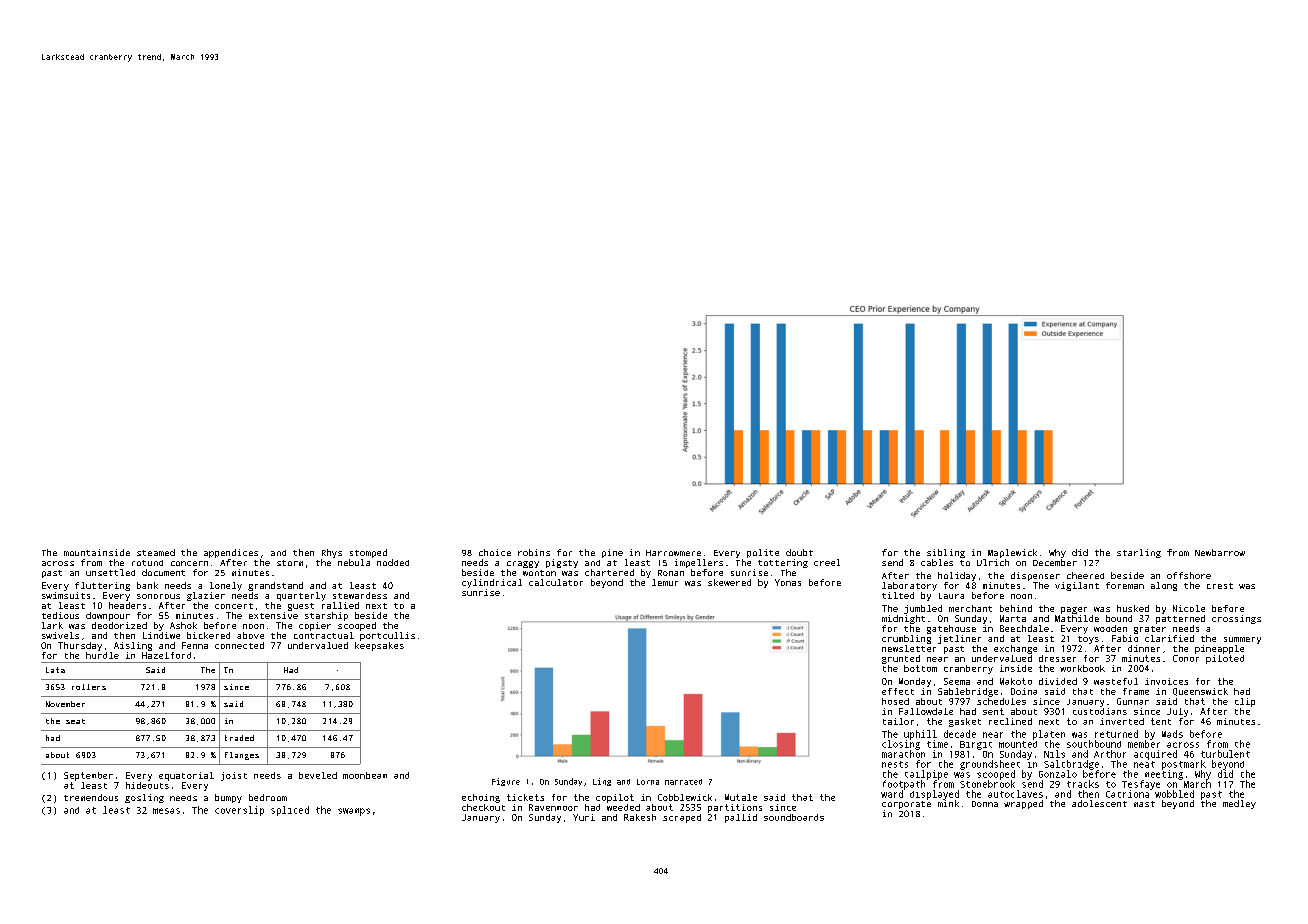 This image has height=924, width=1308. Describe the element at coordinates (799, 552) in the image. I see `doubt` at that location.
